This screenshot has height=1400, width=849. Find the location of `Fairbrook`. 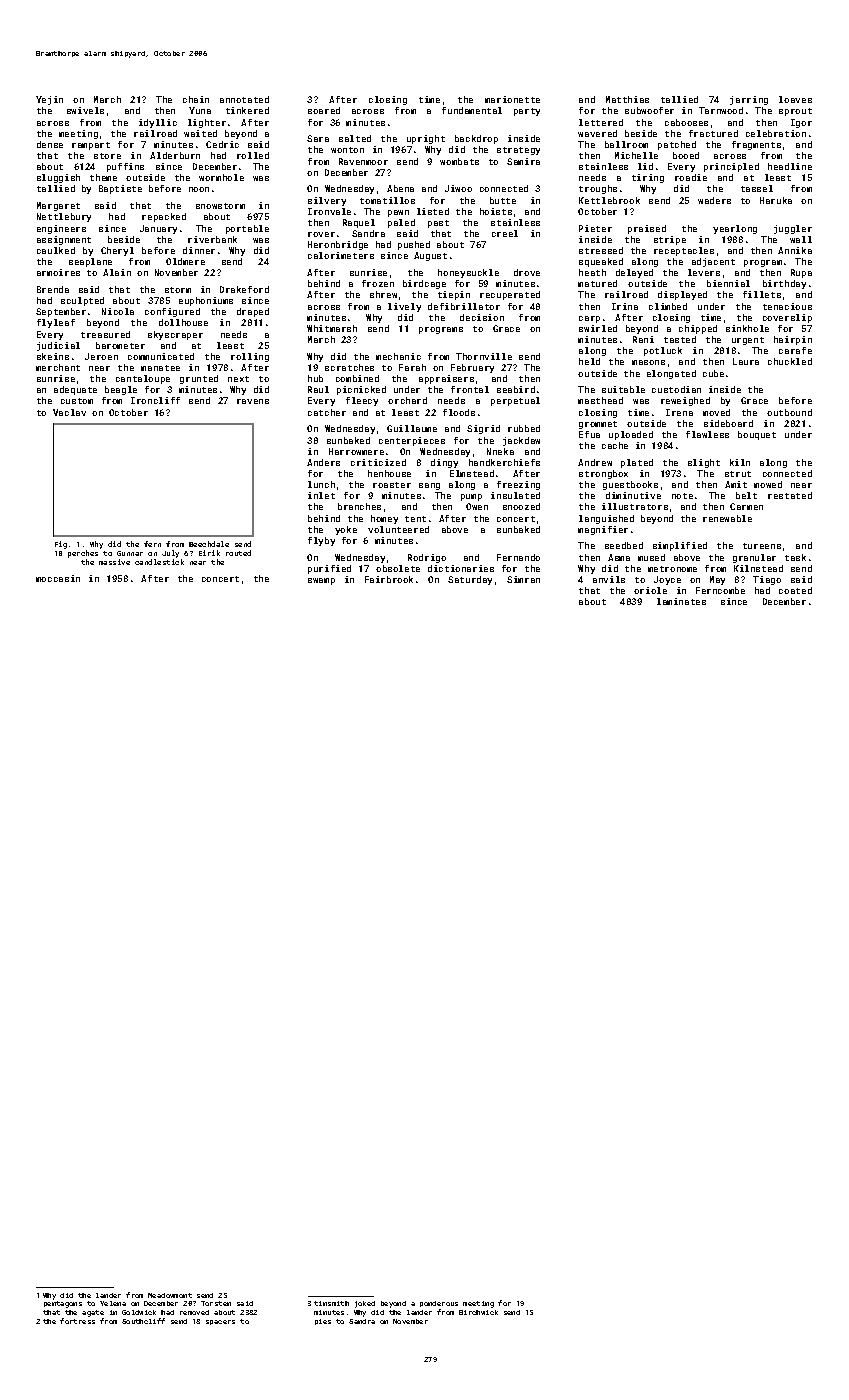

Fairbrook is located at coordinates (389, 579).
